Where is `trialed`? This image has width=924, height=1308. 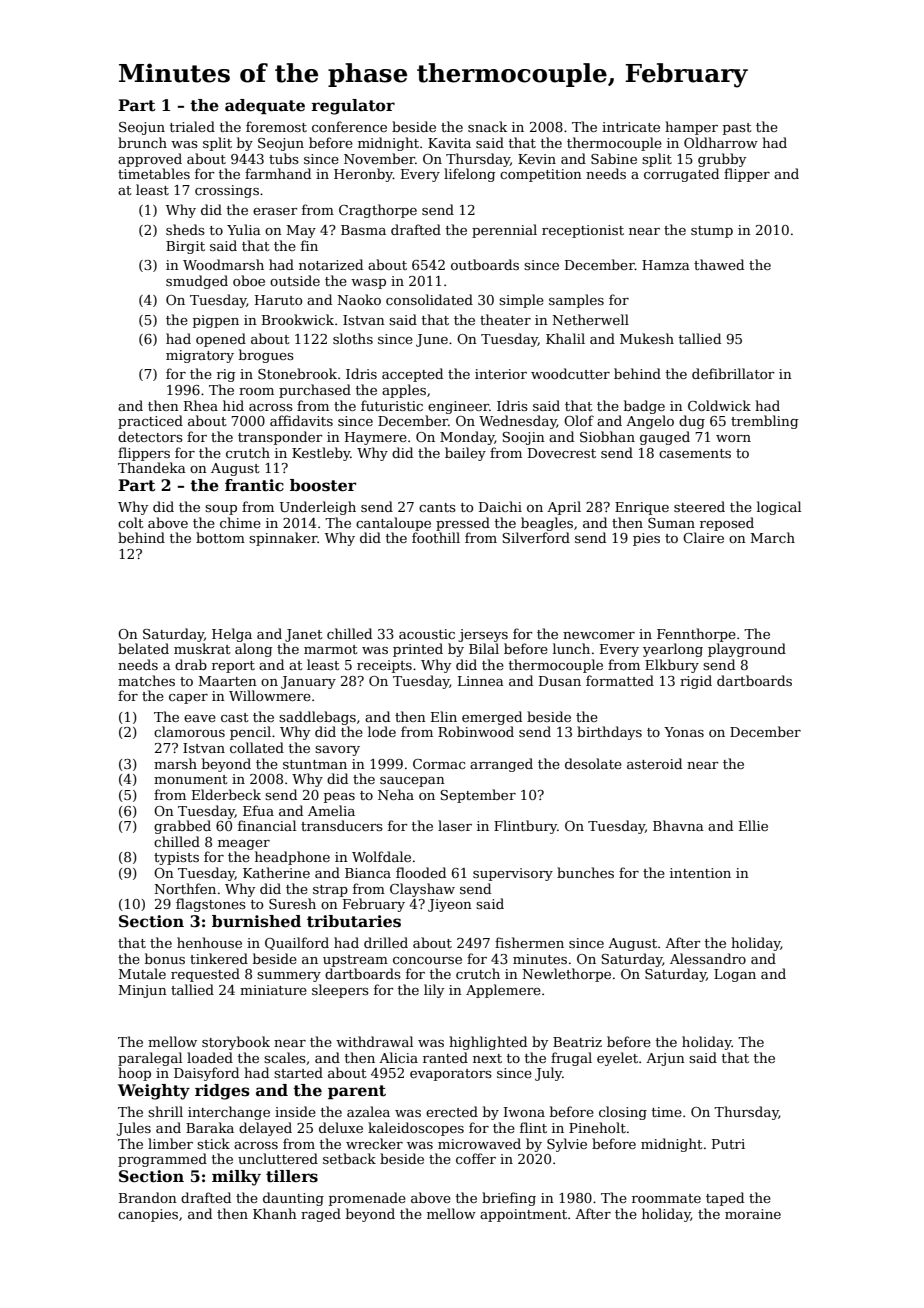
trialed is located at coordinates (192, 126).
